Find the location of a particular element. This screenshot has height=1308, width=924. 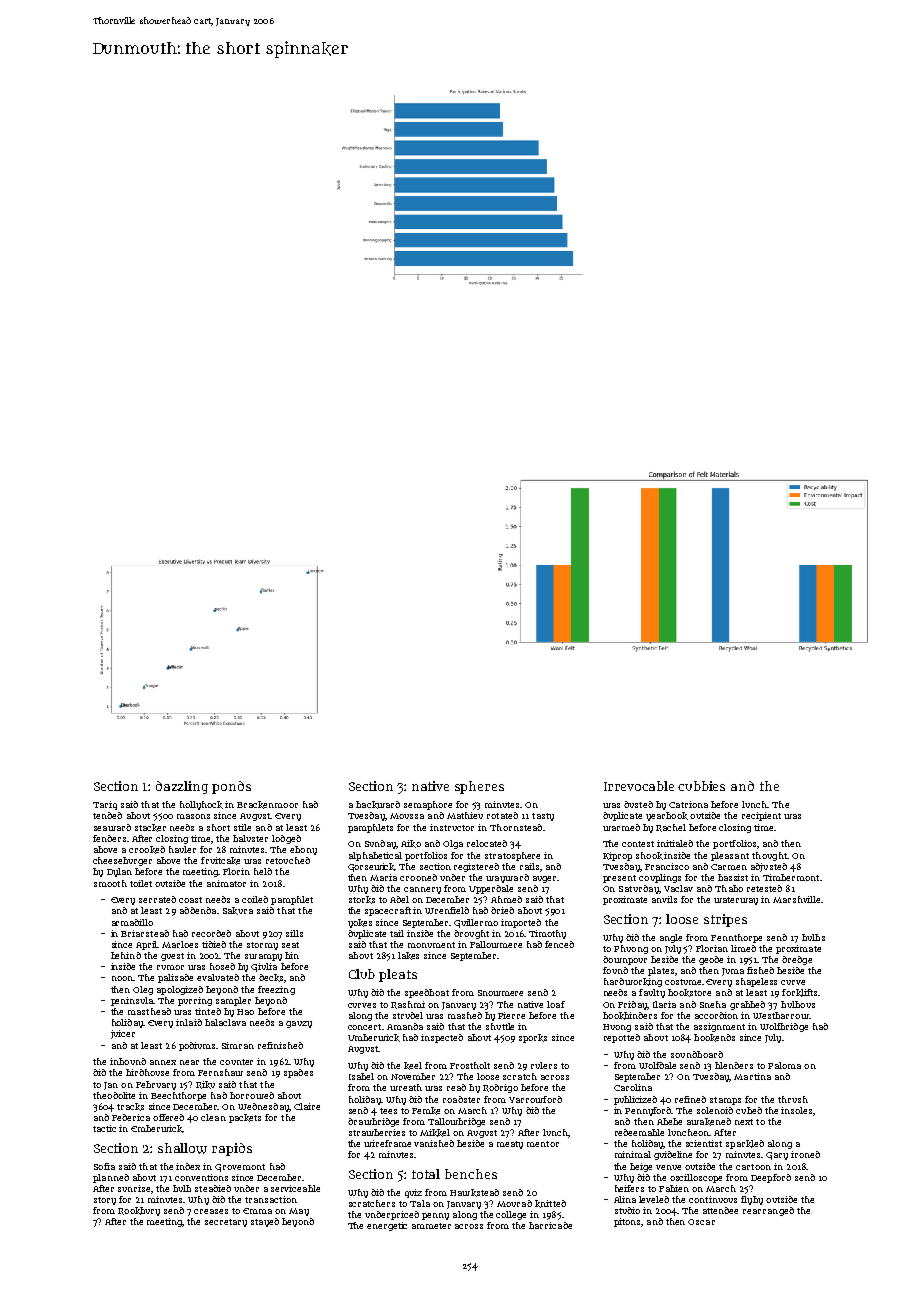

noon is located at coordinates (123, 978).
